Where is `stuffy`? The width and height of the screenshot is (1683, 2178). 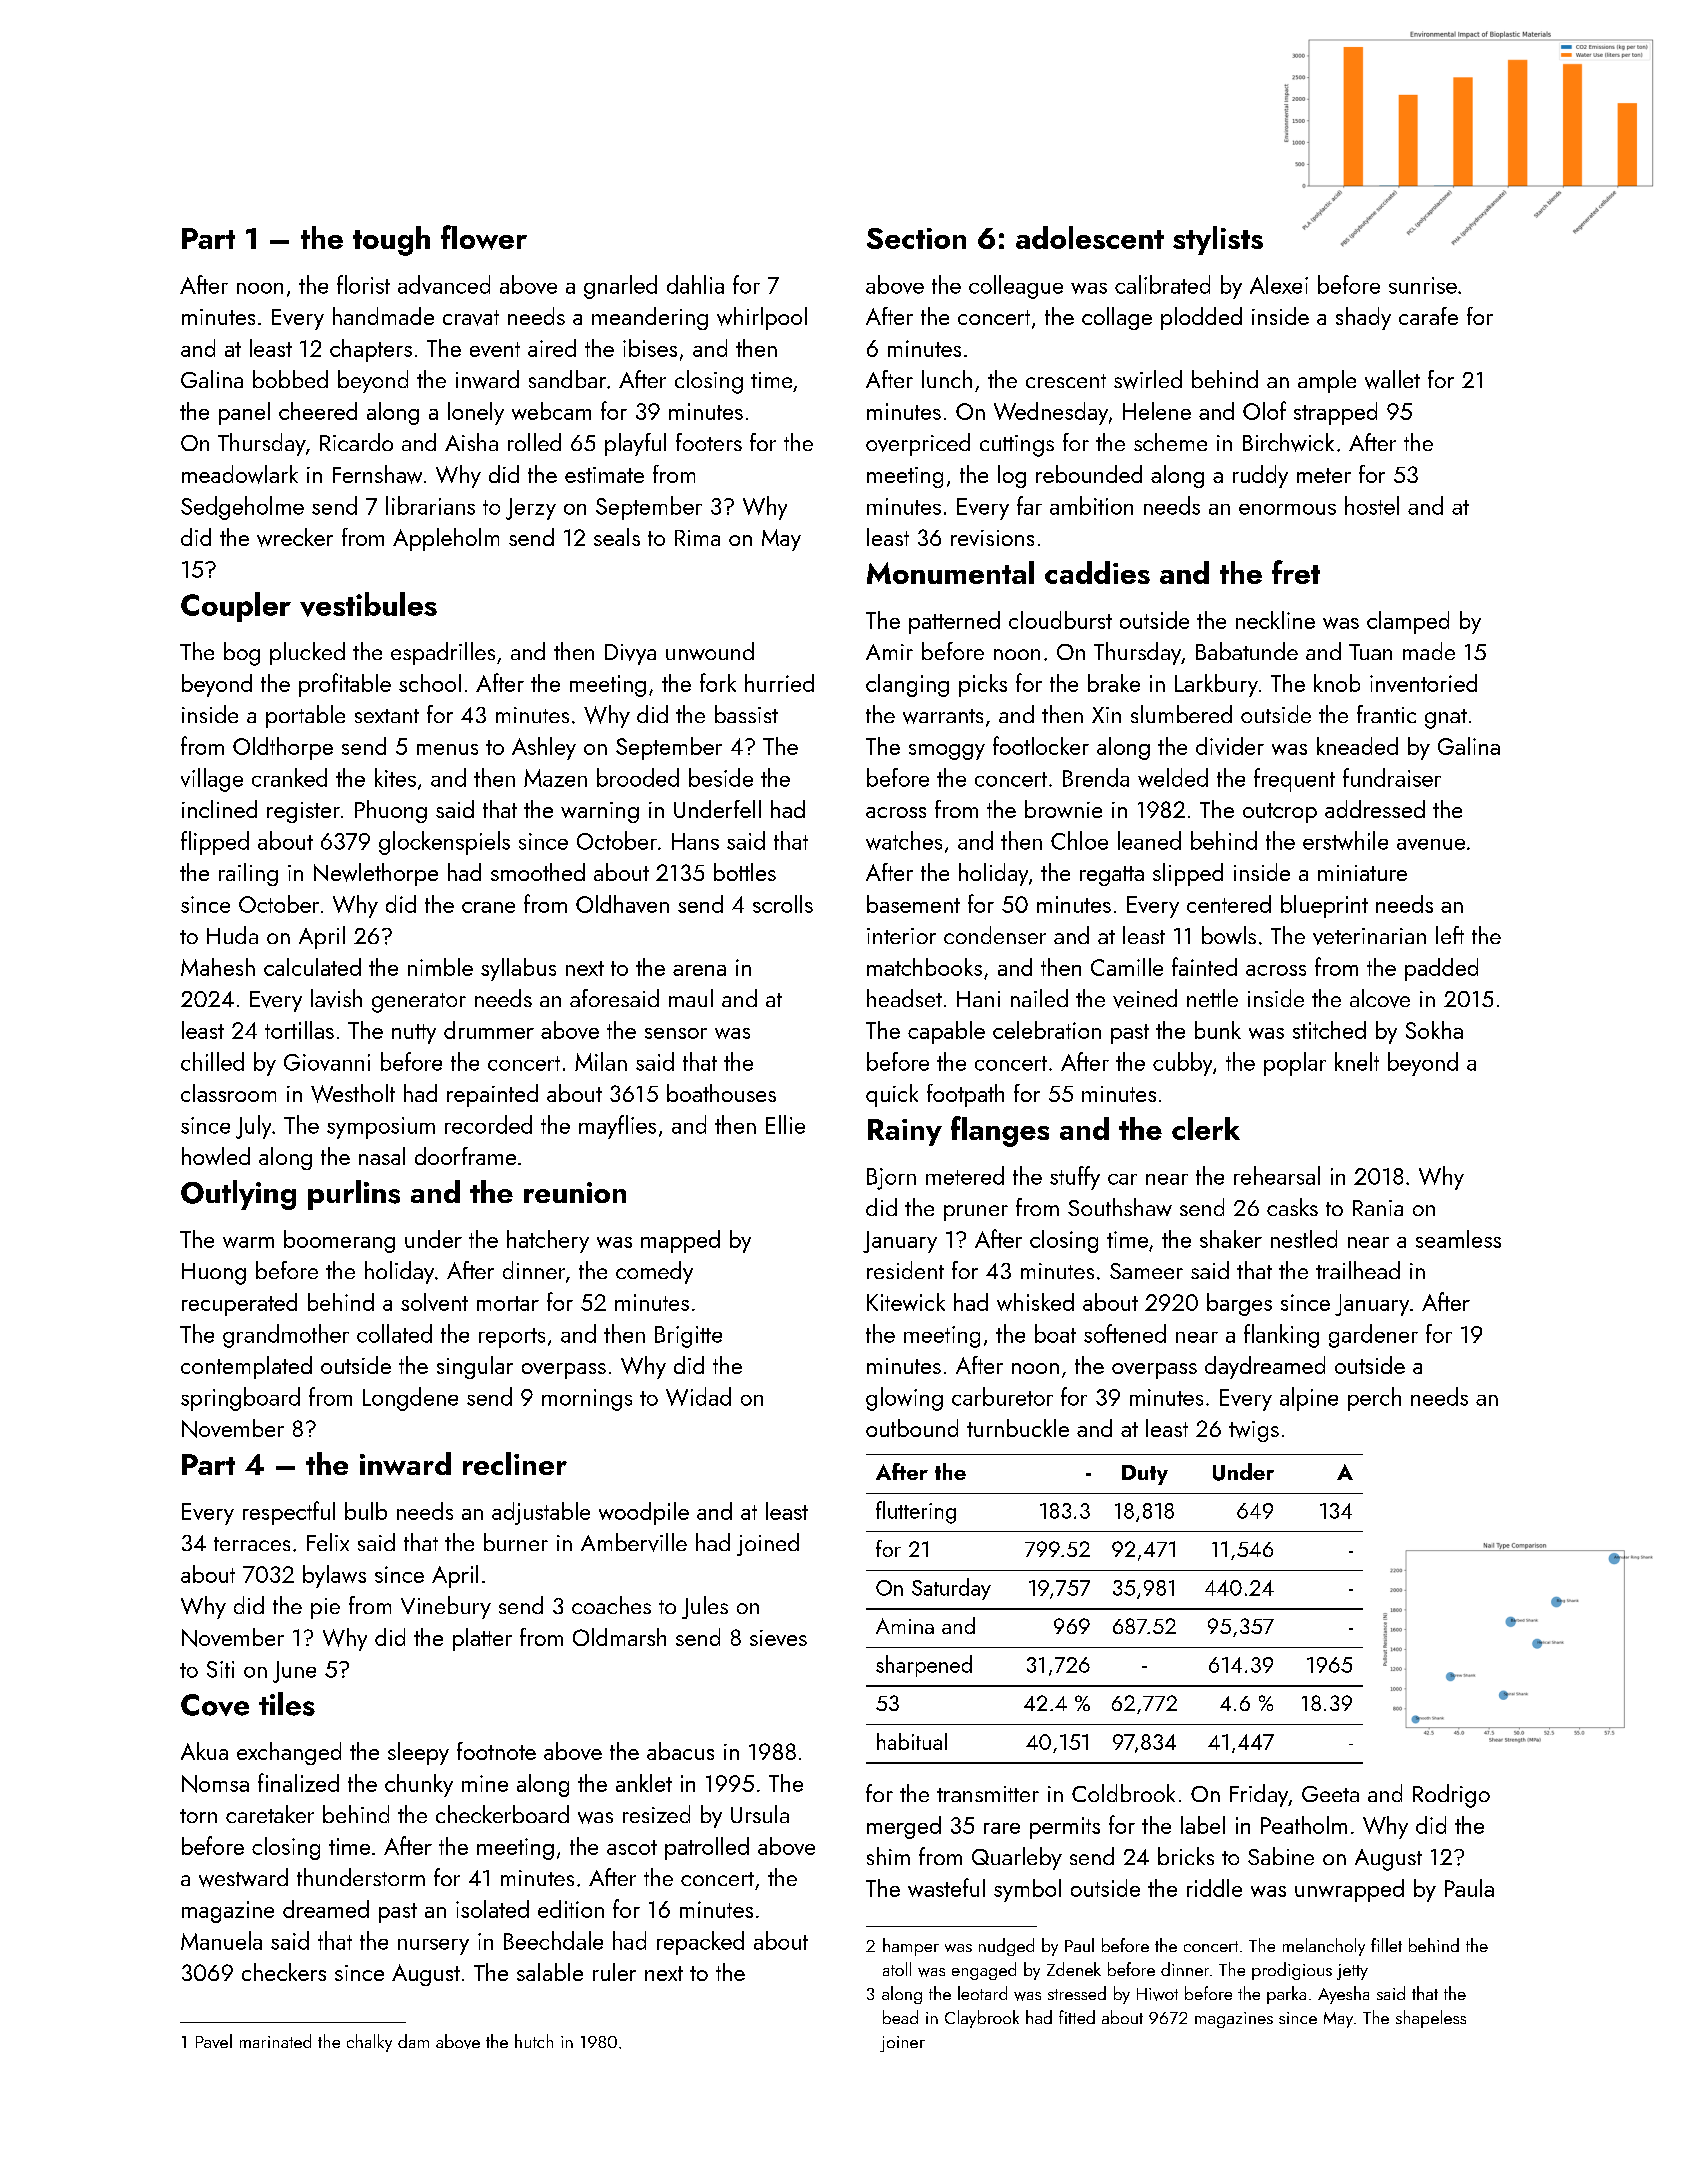 stuffy is located at coordinates (1075, 1178).
